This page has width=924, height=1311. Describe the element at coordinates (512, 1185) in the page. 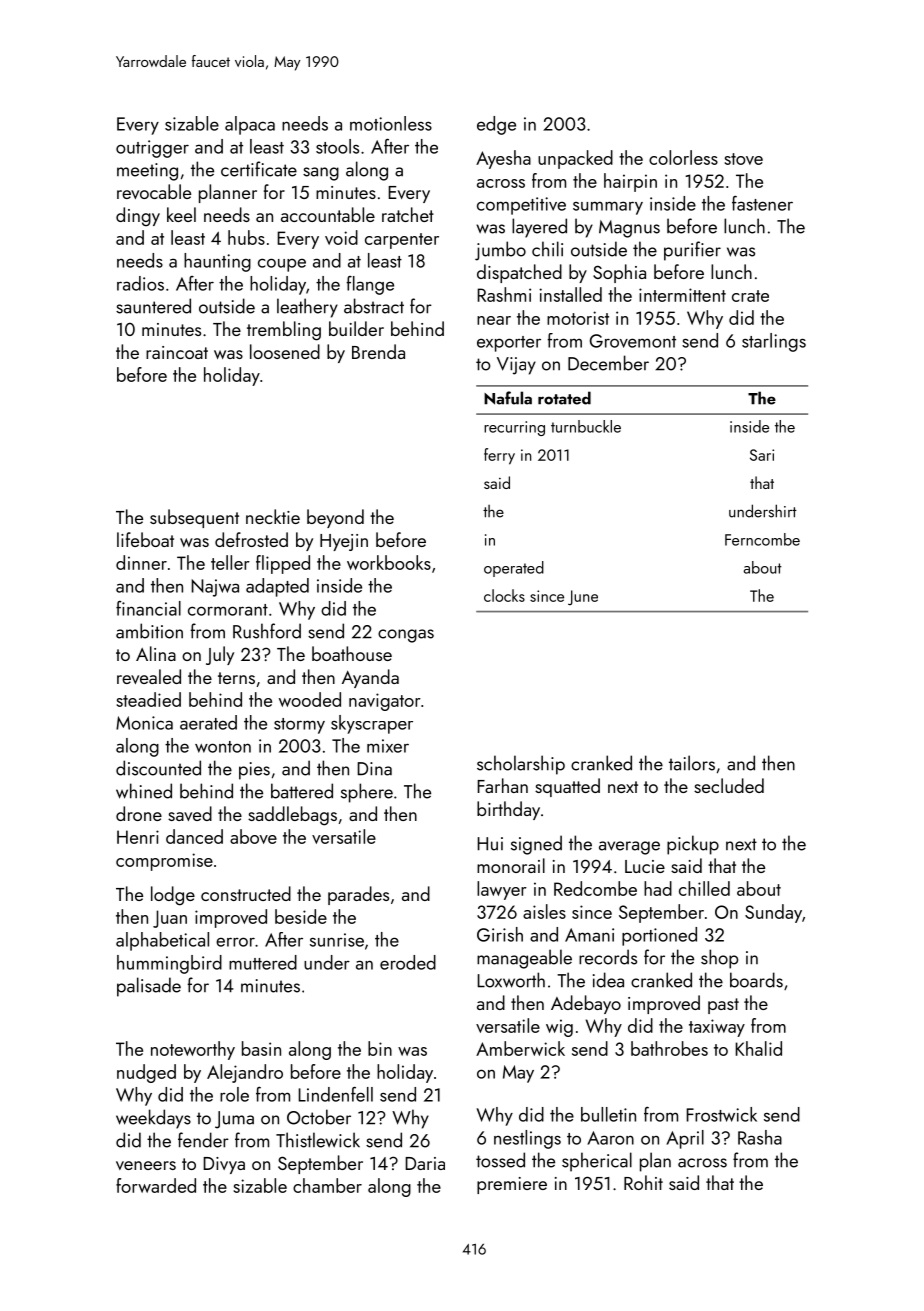

I see `premiere` at that location.
